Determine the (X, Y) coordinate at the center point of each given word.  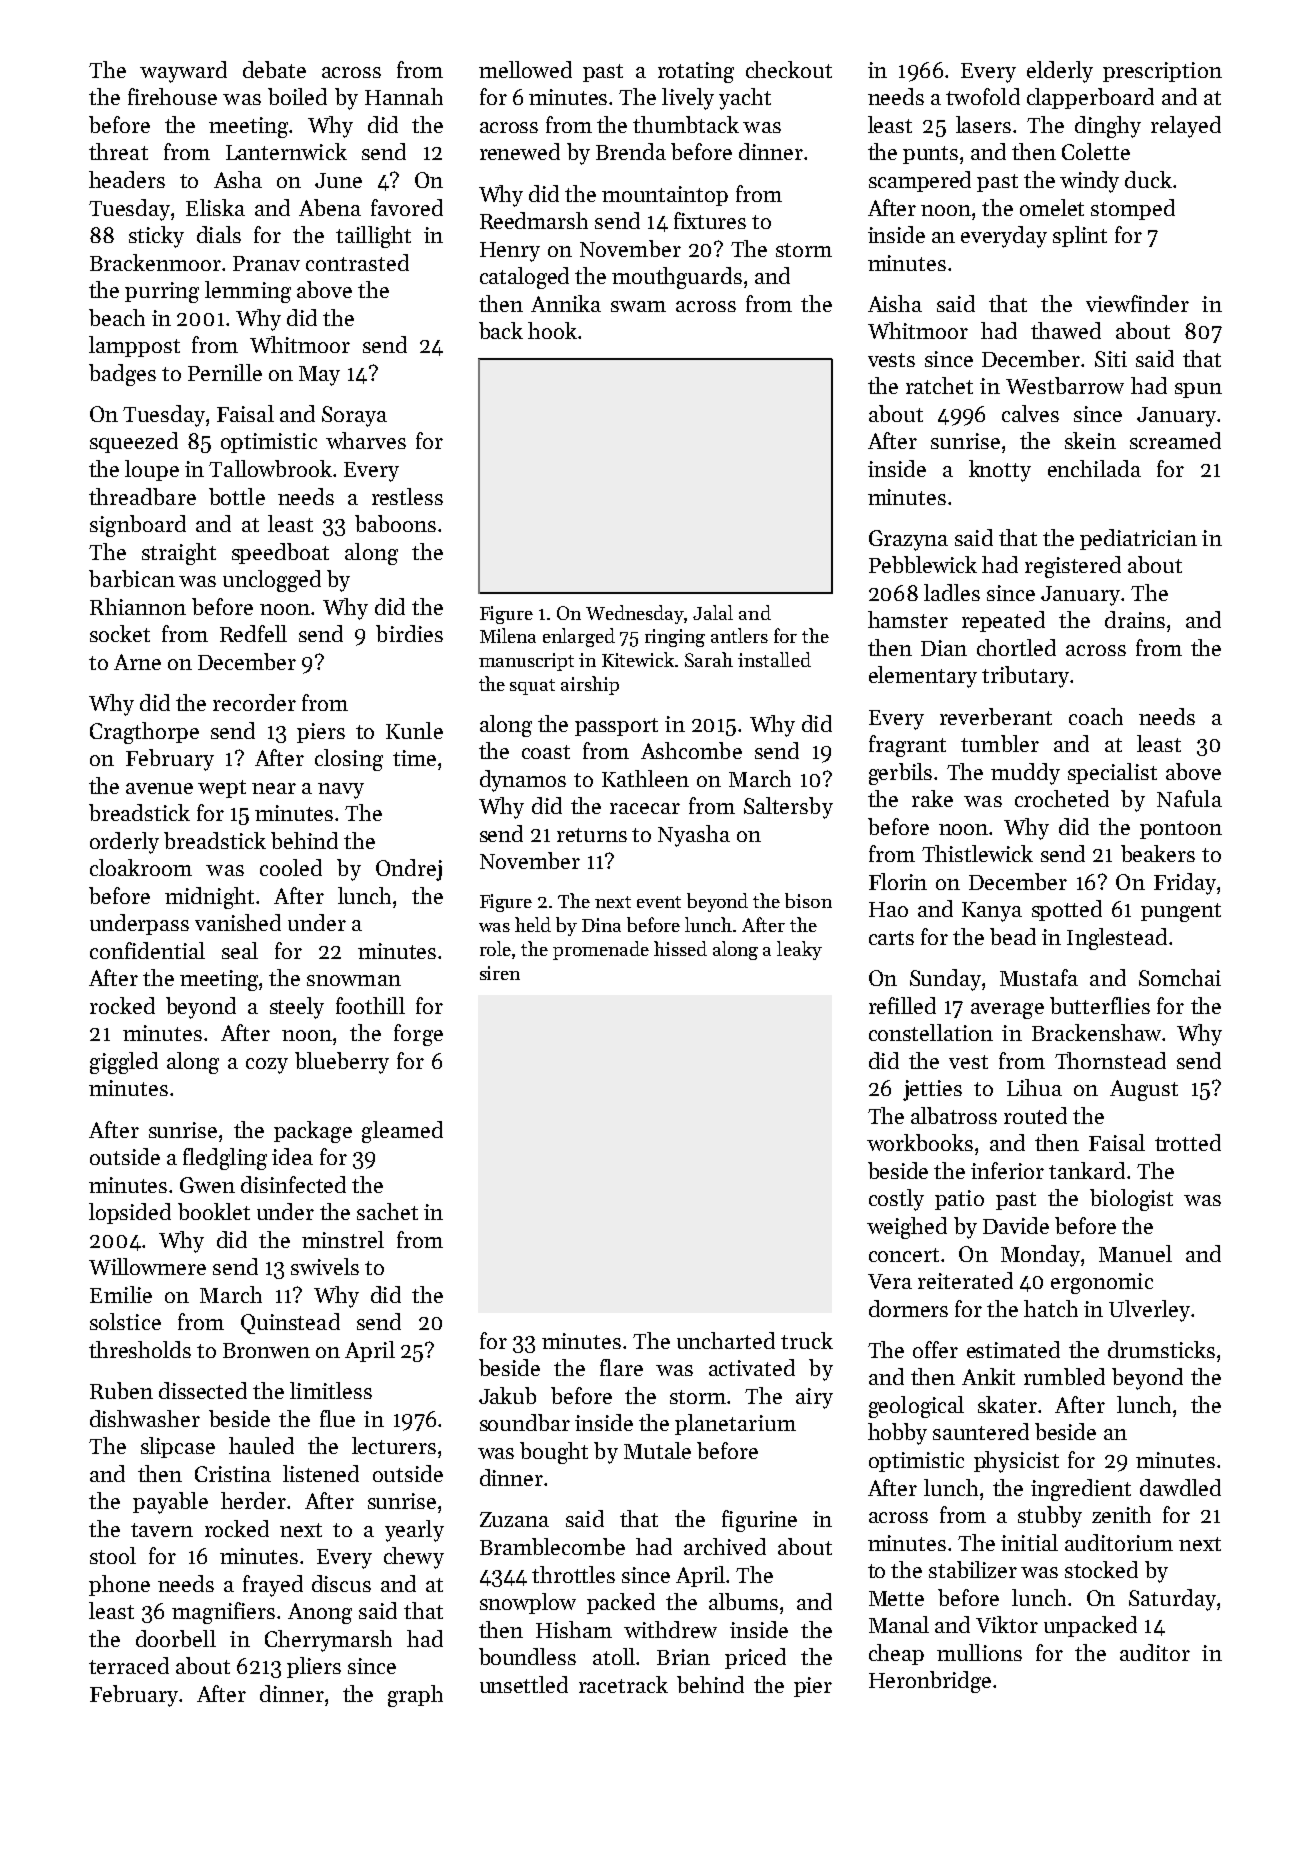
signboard (138, 526)
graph (415, 1696)
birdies (409, 633)
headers (127, 179)
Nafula (1189, 798)
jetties (932, 1090)
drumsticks (1161, 1349)
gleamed (402, 1132)
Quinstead (290, 1323)
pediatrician (1138, 539)
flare (621, 1367)
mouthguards (677, 278)
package (313, 1132)
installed (774, 659)
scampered (920, 181)
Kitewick (638, 659)
